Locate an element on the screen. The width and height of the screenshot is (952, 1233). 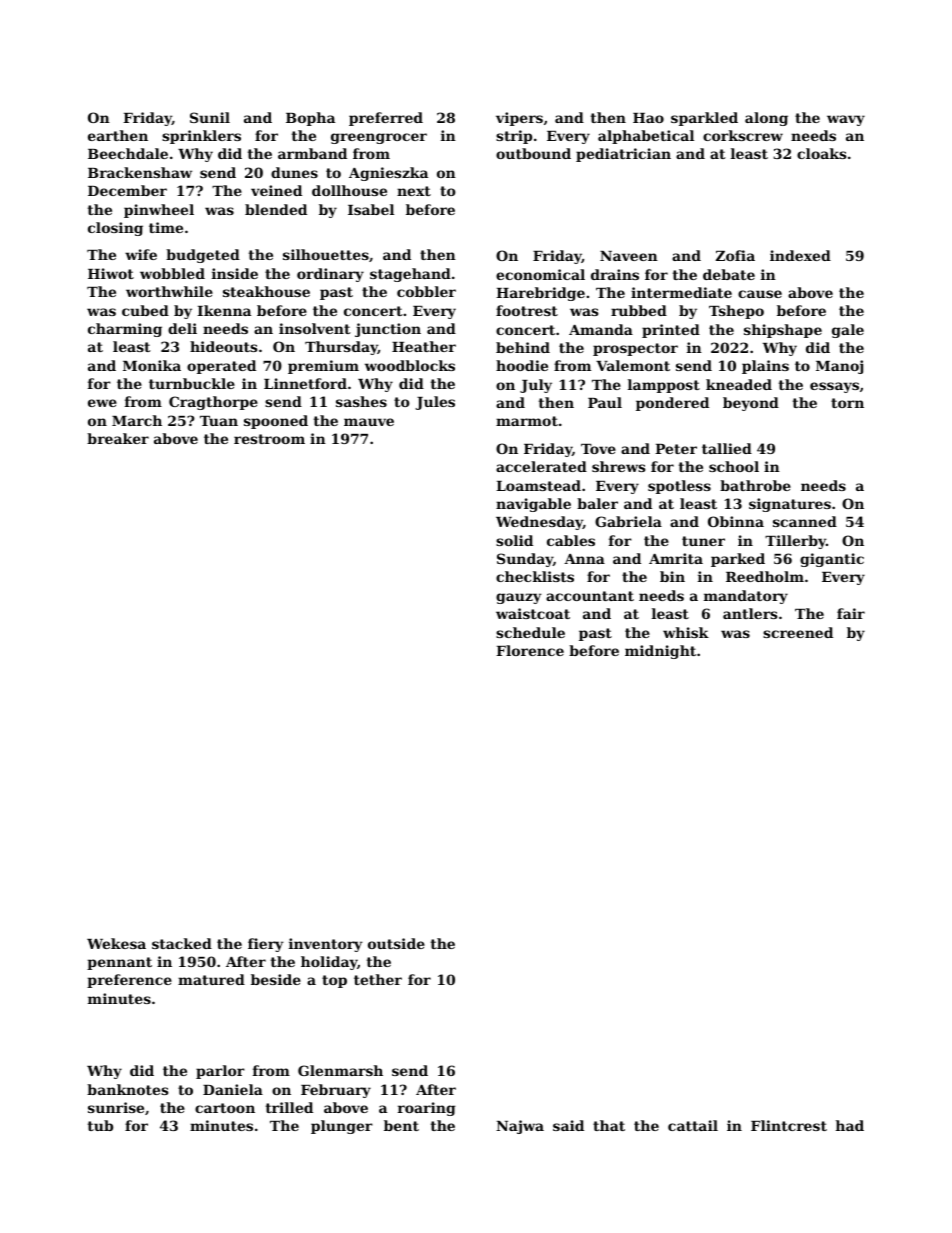
rubbed is located at coordinates (639, 310).
